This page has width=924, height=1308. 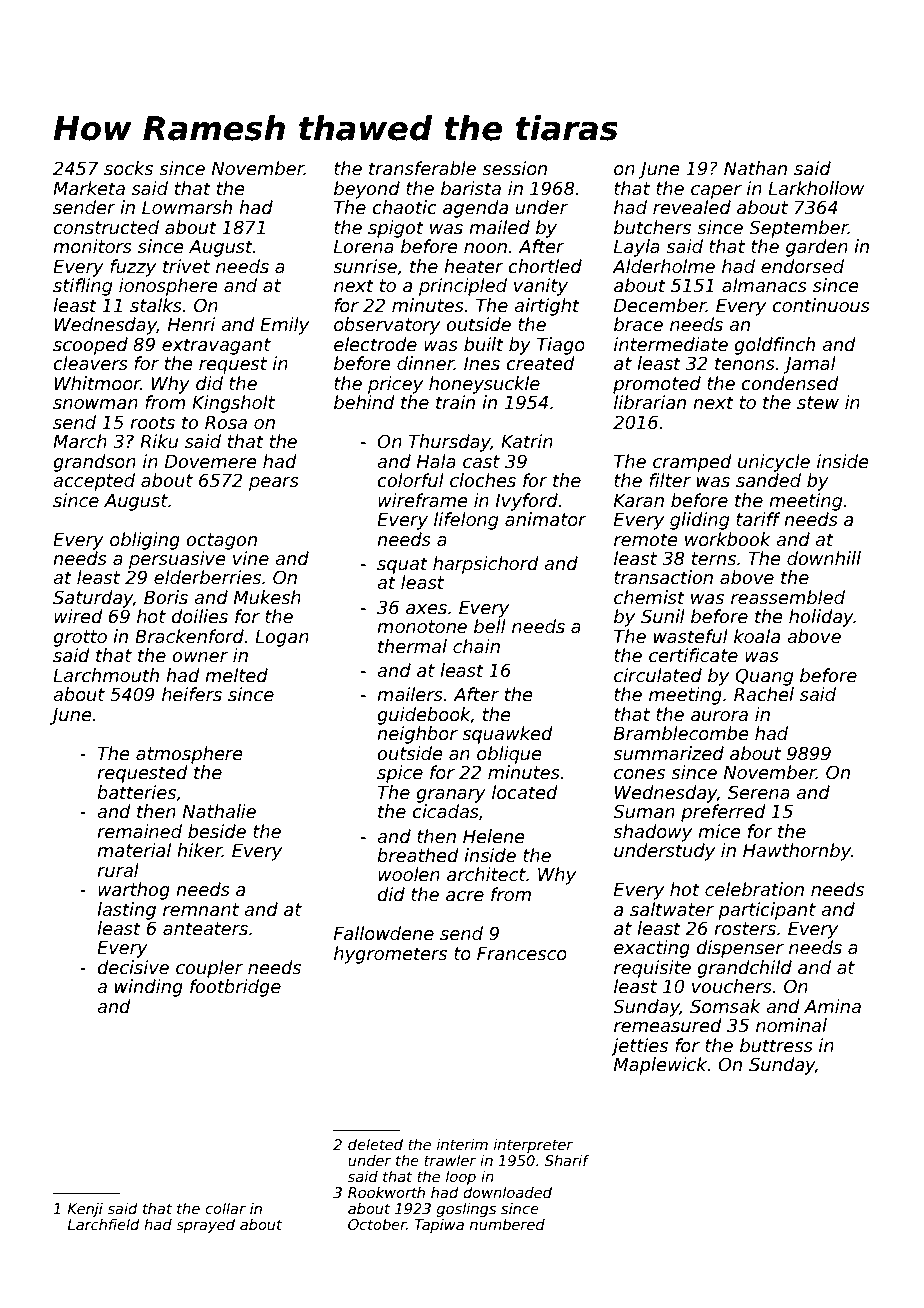 I want to click on Suman, so click(x=644, y=811).
